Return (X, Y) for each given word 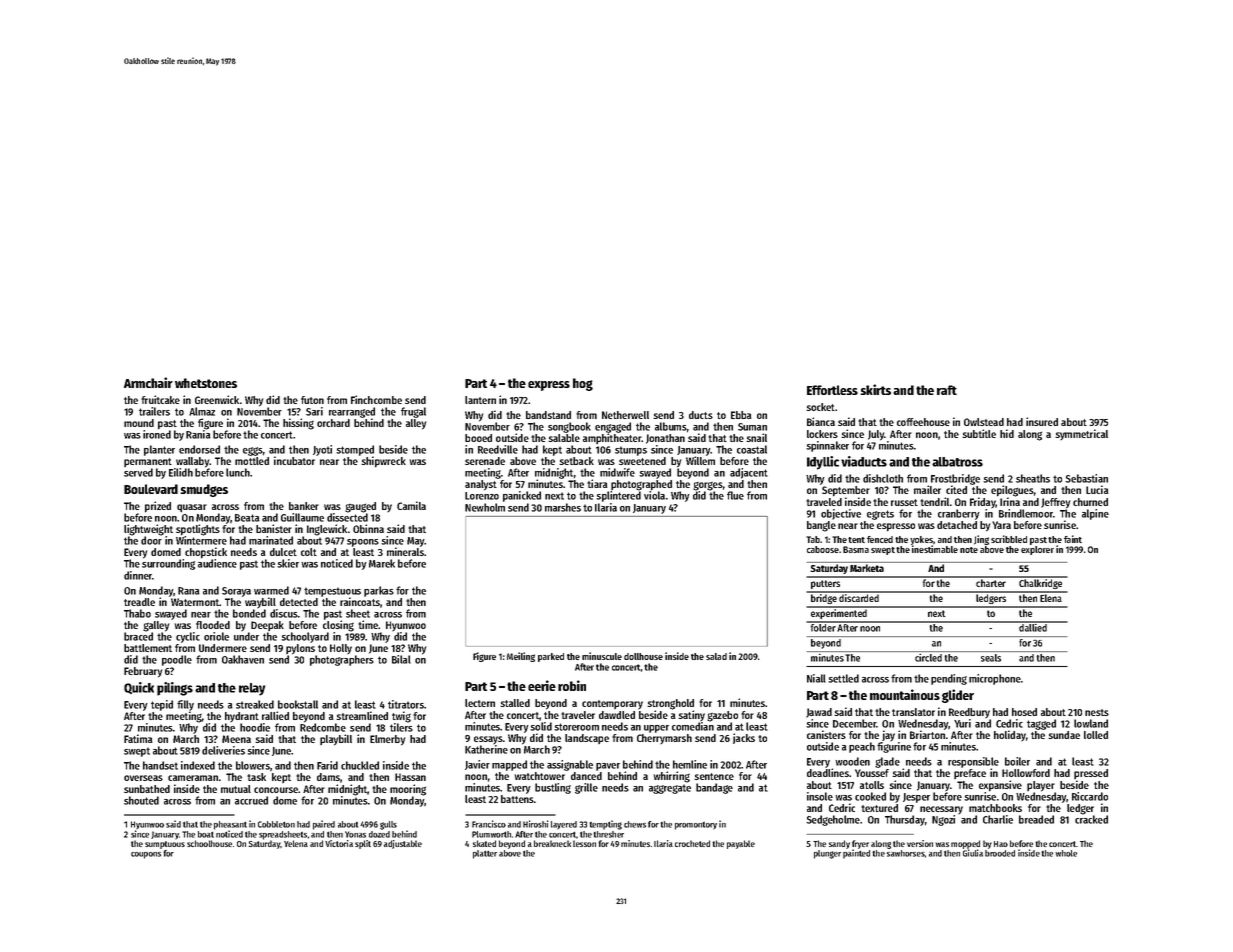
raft (947, 390)
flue (735, 495)
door (151, 540)
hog (583, 384)
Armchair (148, 382)
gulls (388, 825)
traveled (824, 502)
